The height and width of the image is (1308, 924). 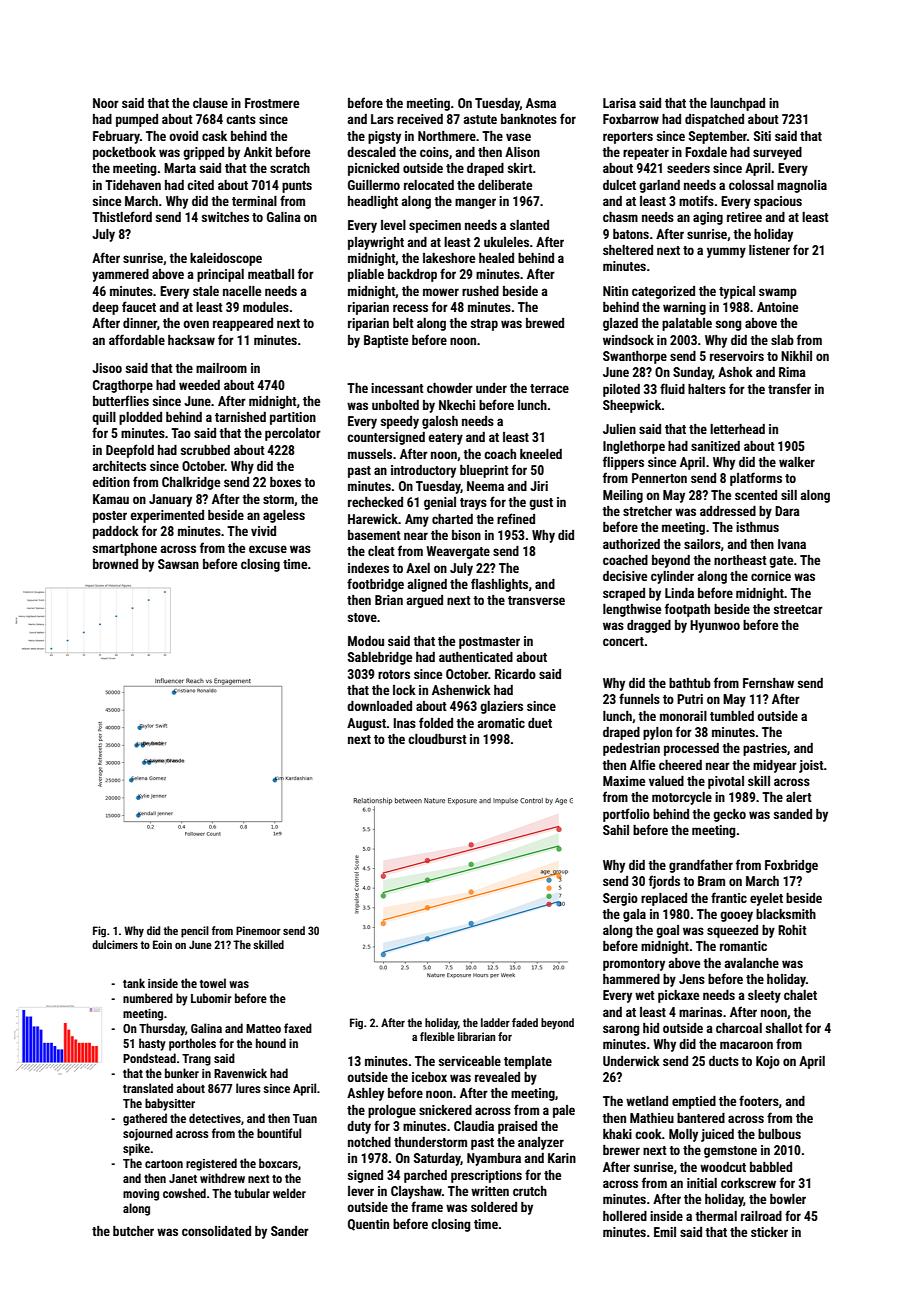 I want to click on consolidated, so click(x=216, y=1231).
